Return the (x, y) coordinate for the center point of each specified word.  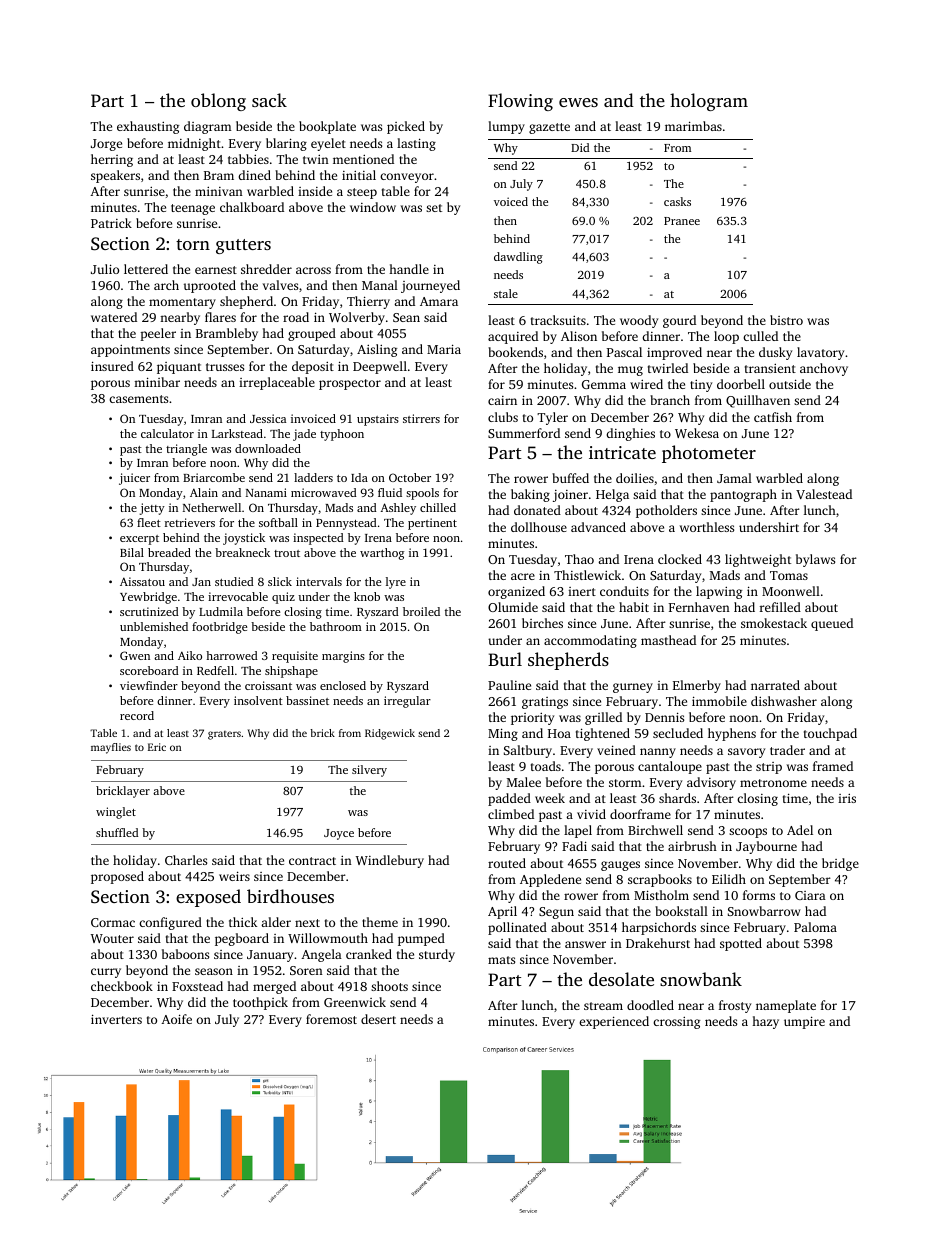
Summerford (524, 433)
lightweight (758, 560)
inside (315, 191)
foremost (331, 1019)
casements (138, 399)
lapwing (719, 592)
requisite (295, 657)
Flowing (520, 102)
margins (343, 657)
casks (677, 201)
